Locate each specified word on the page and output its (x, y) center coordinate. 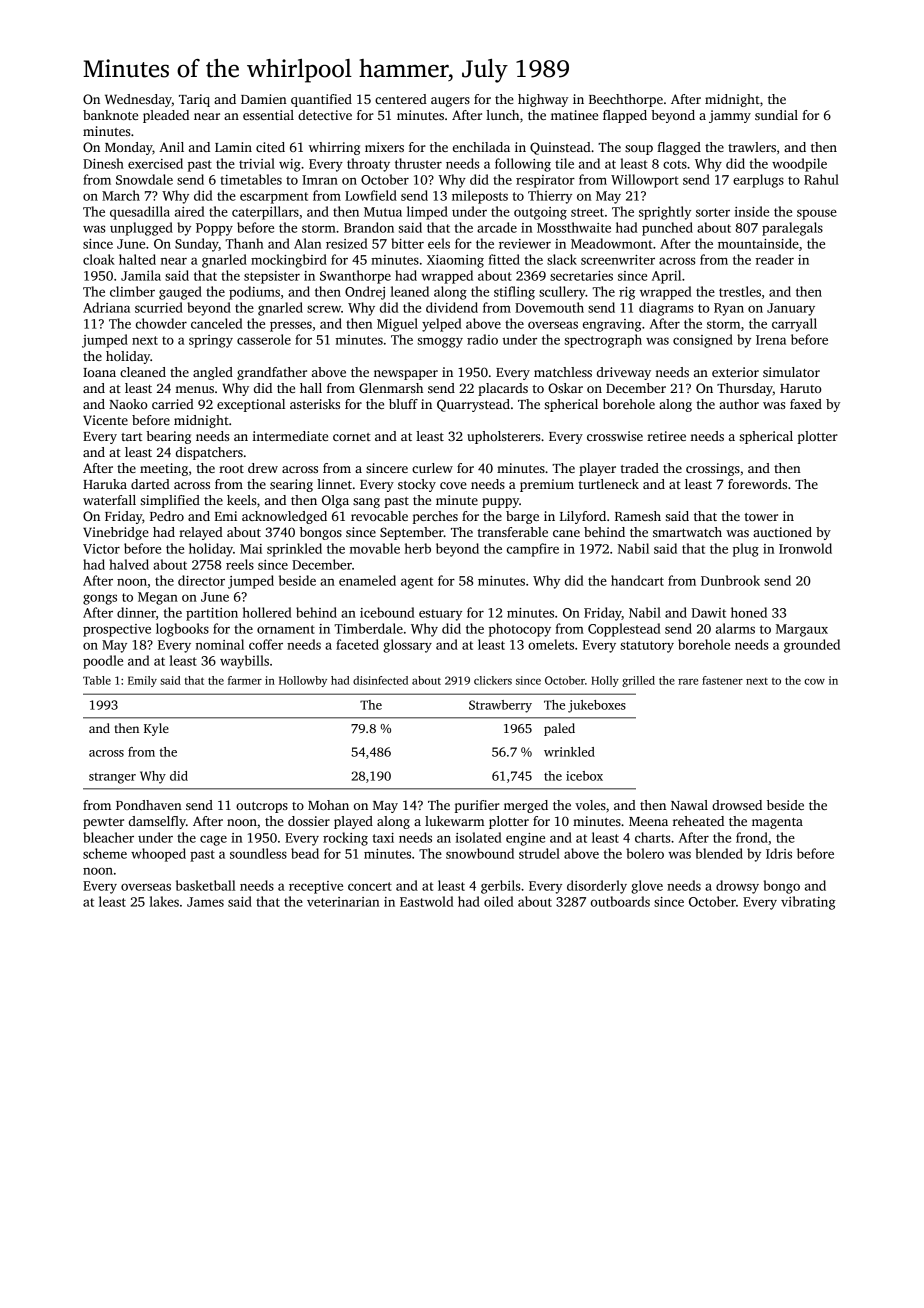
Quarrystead (473, 405)
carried (173, 404)
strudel (539, 853)
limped (427, 213)
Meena (648, 821)
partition (212, 614)
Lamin (233, 147)
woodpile (799, 165)
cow (814, 681)
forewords (757, 484)
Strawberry (500, 706)
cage (213, 840)
